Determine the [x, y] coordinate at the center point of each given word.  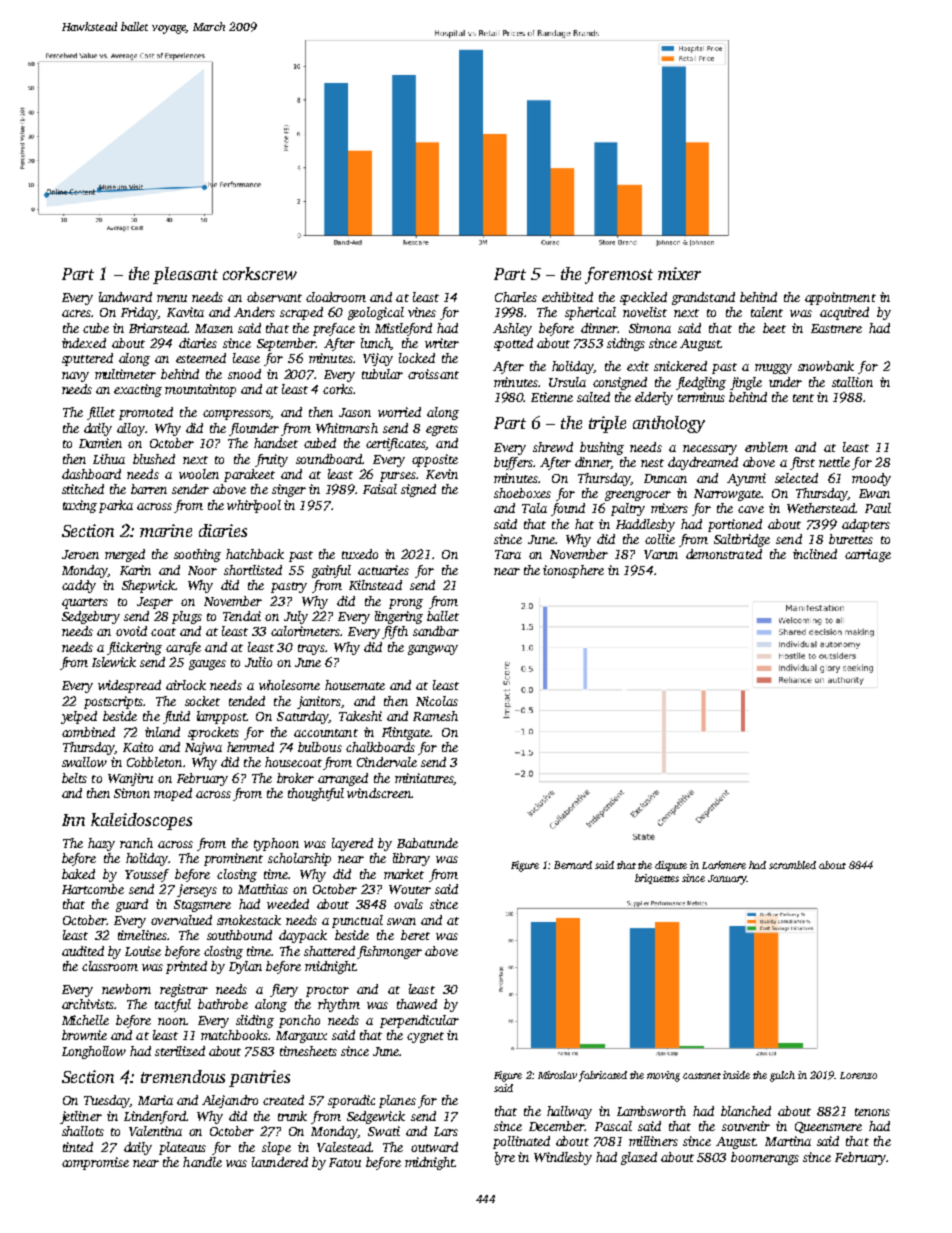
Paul [878, 508]
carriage [868, 555]
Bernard [573, 865]
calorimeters [305, 631]
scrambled [792, 865]
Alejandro [230, 1101]
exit [638, 366]
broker [295, 778]
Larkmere [724, 865]
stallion [852, 382]
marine [166, 530]
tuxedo [360, 554]
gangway [433, 650]
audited [83, 951]
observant [274, 297]
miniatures [424, 779]
